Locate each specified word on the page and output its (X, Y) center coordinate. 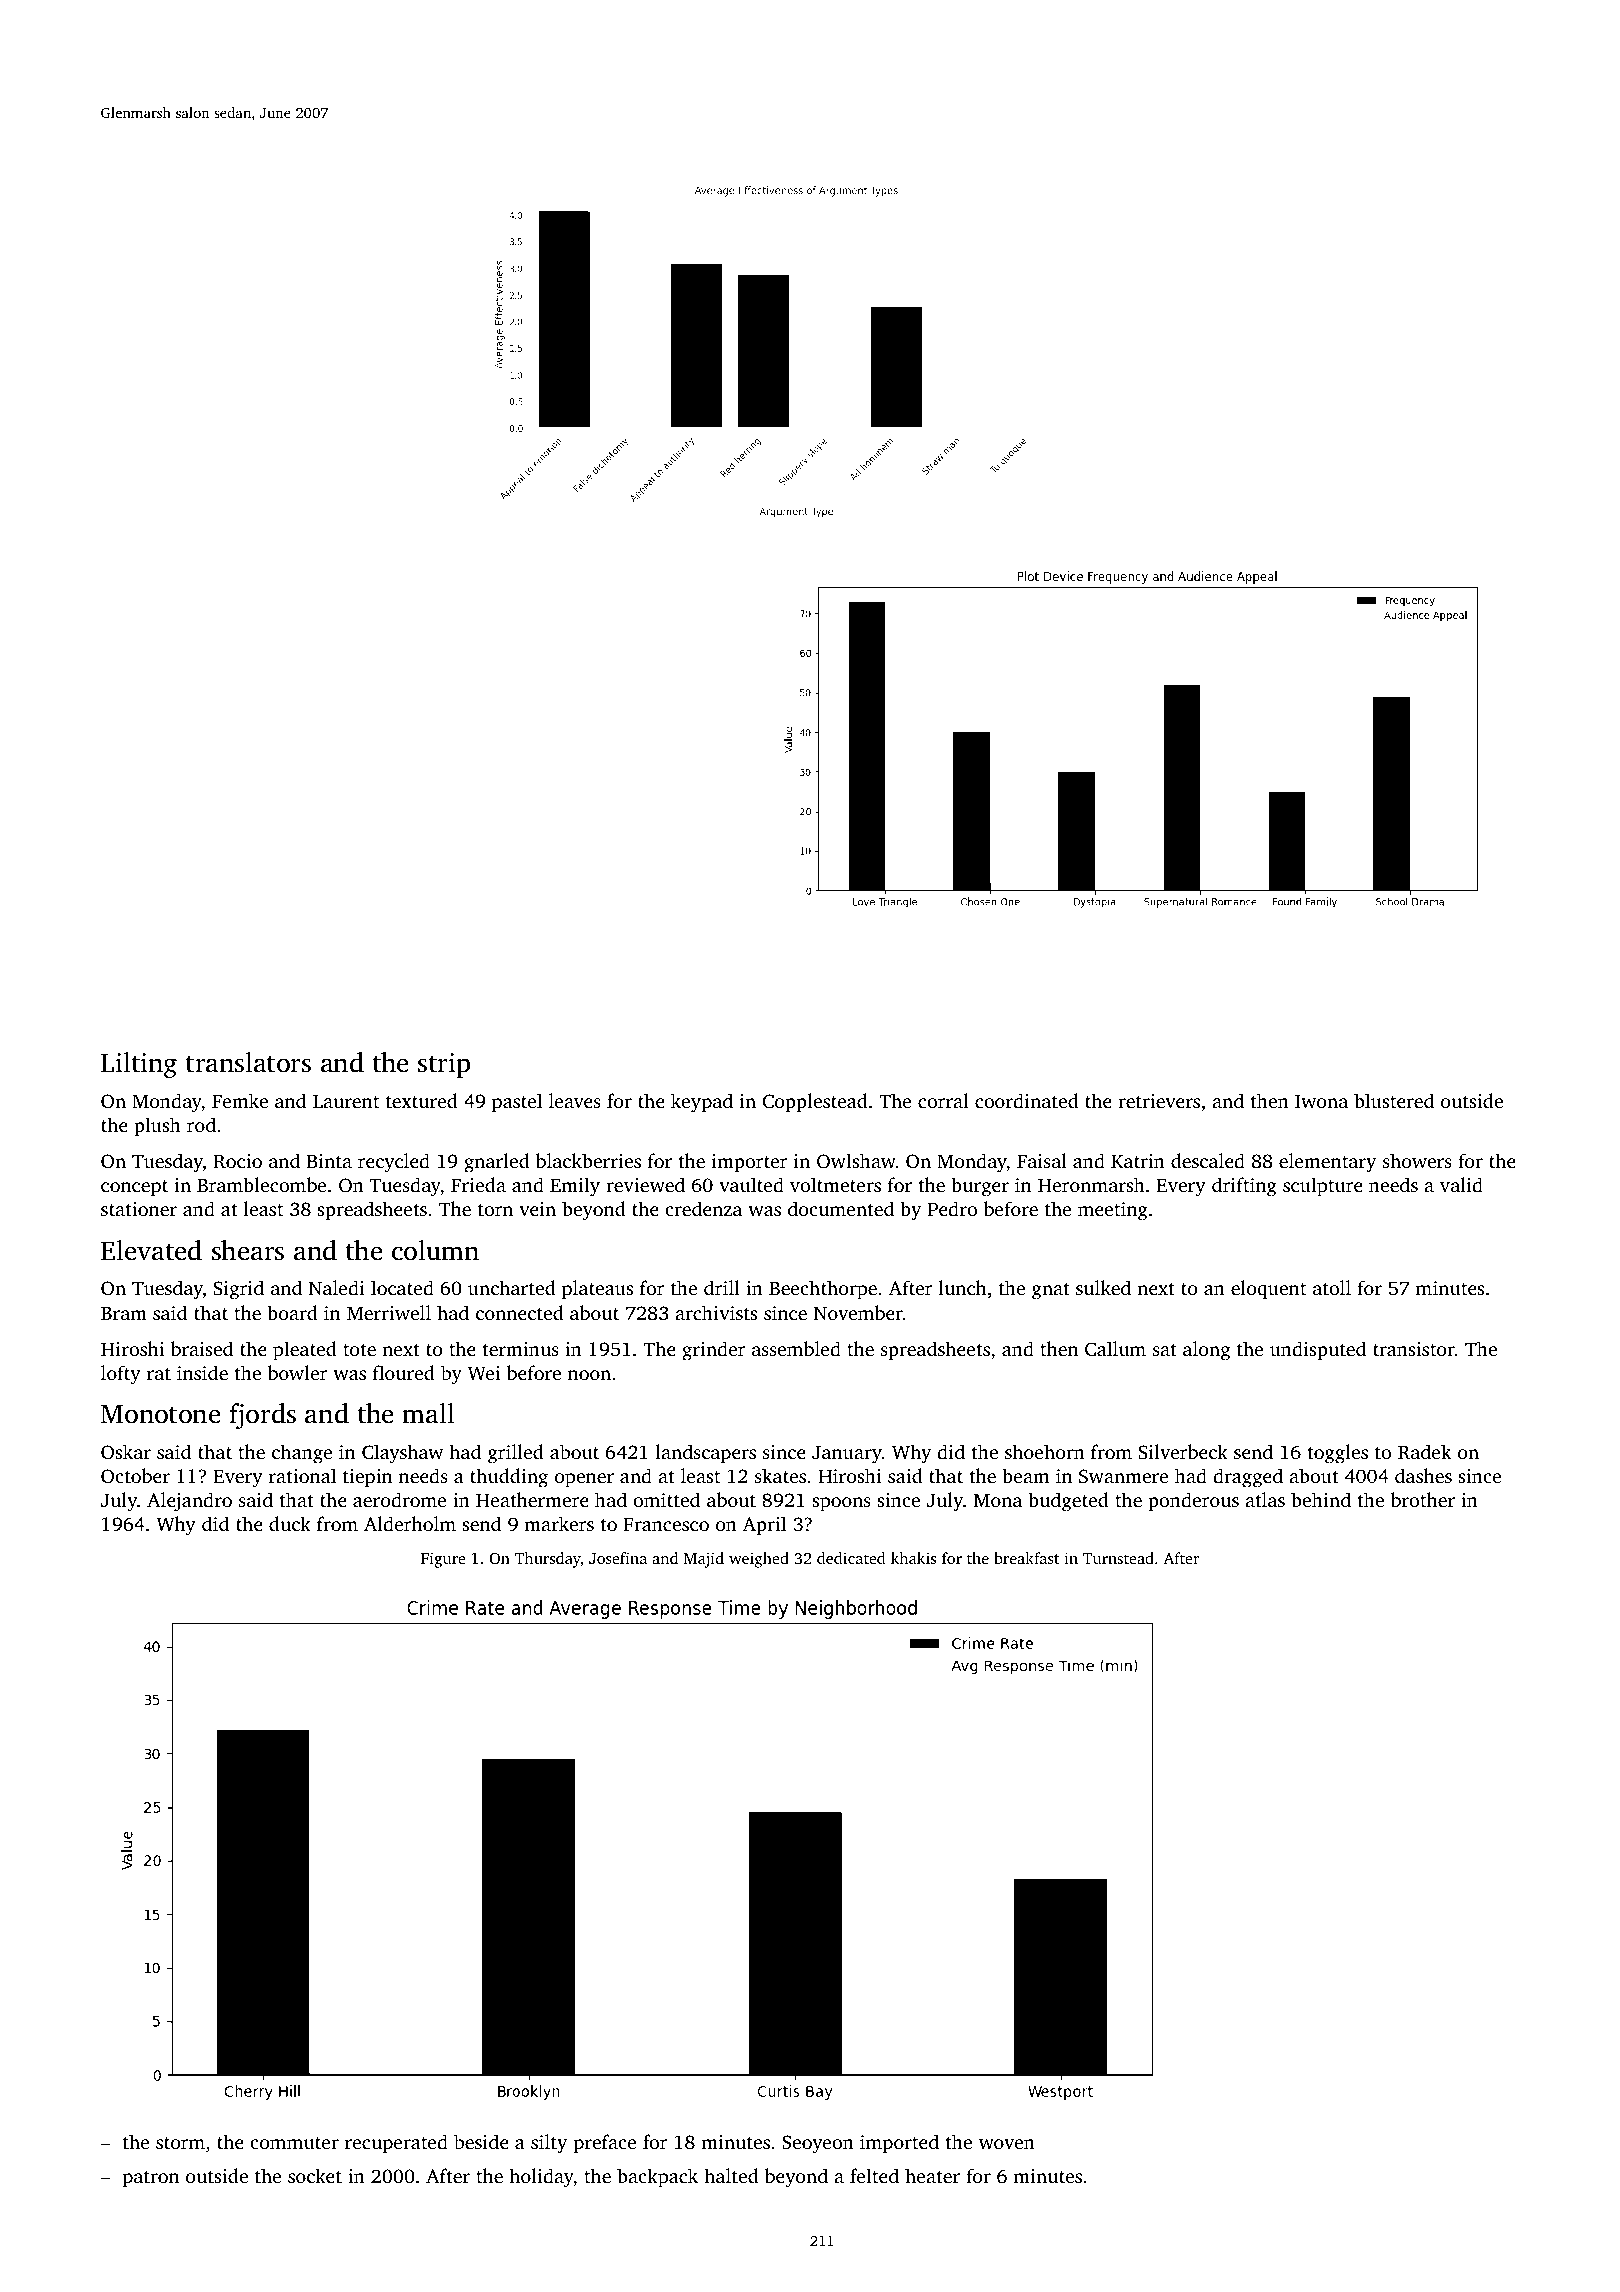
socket (315, 2175)
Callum (1115, 1349)
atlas (1265, 1499)
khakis (913, 1558)
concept (134, 1188)
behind (1321, 1499)
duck (290, 1523)
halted (731, 2175)
